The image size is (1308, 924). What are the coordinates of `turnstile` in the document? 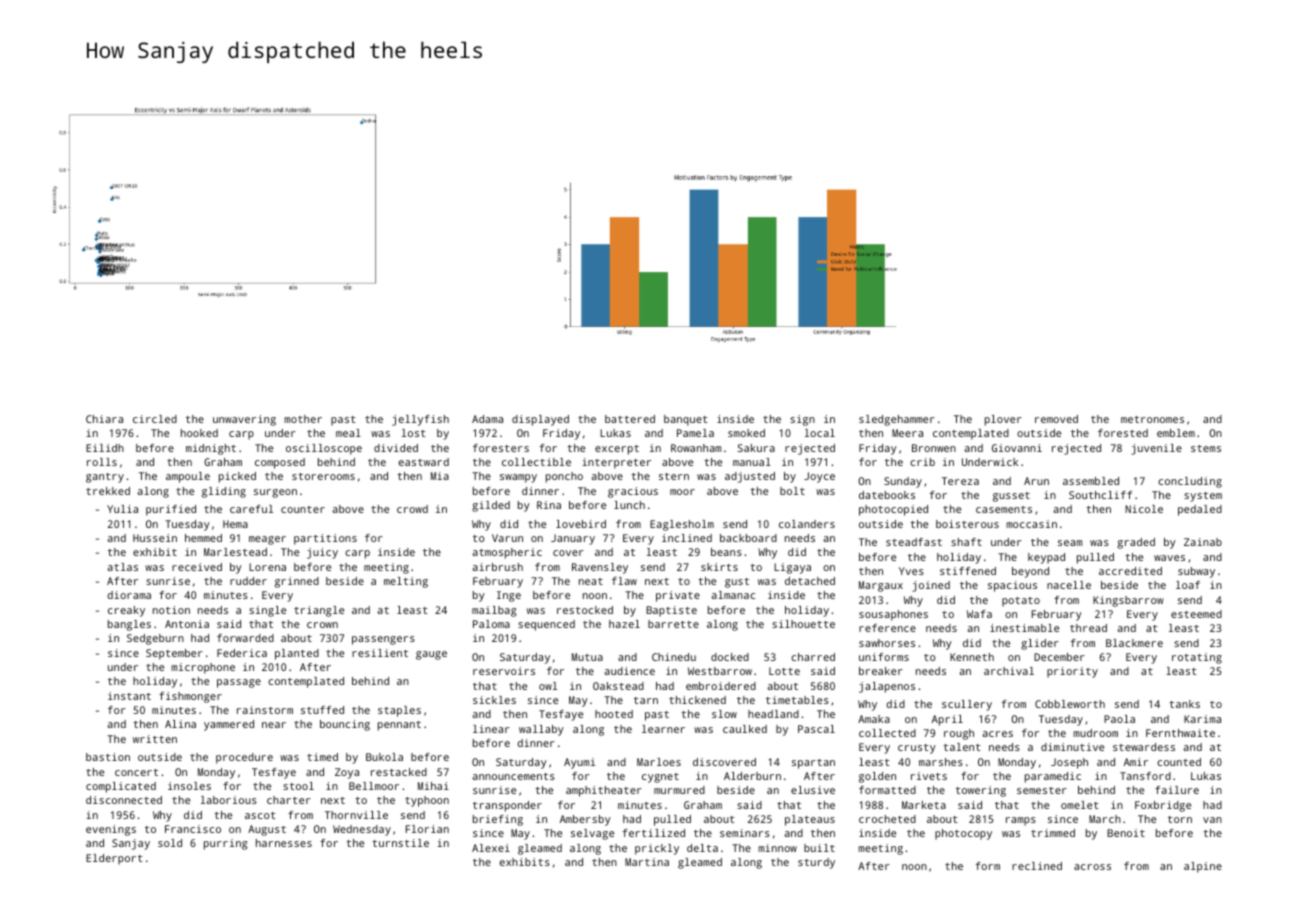 It's located at (400, 843).
